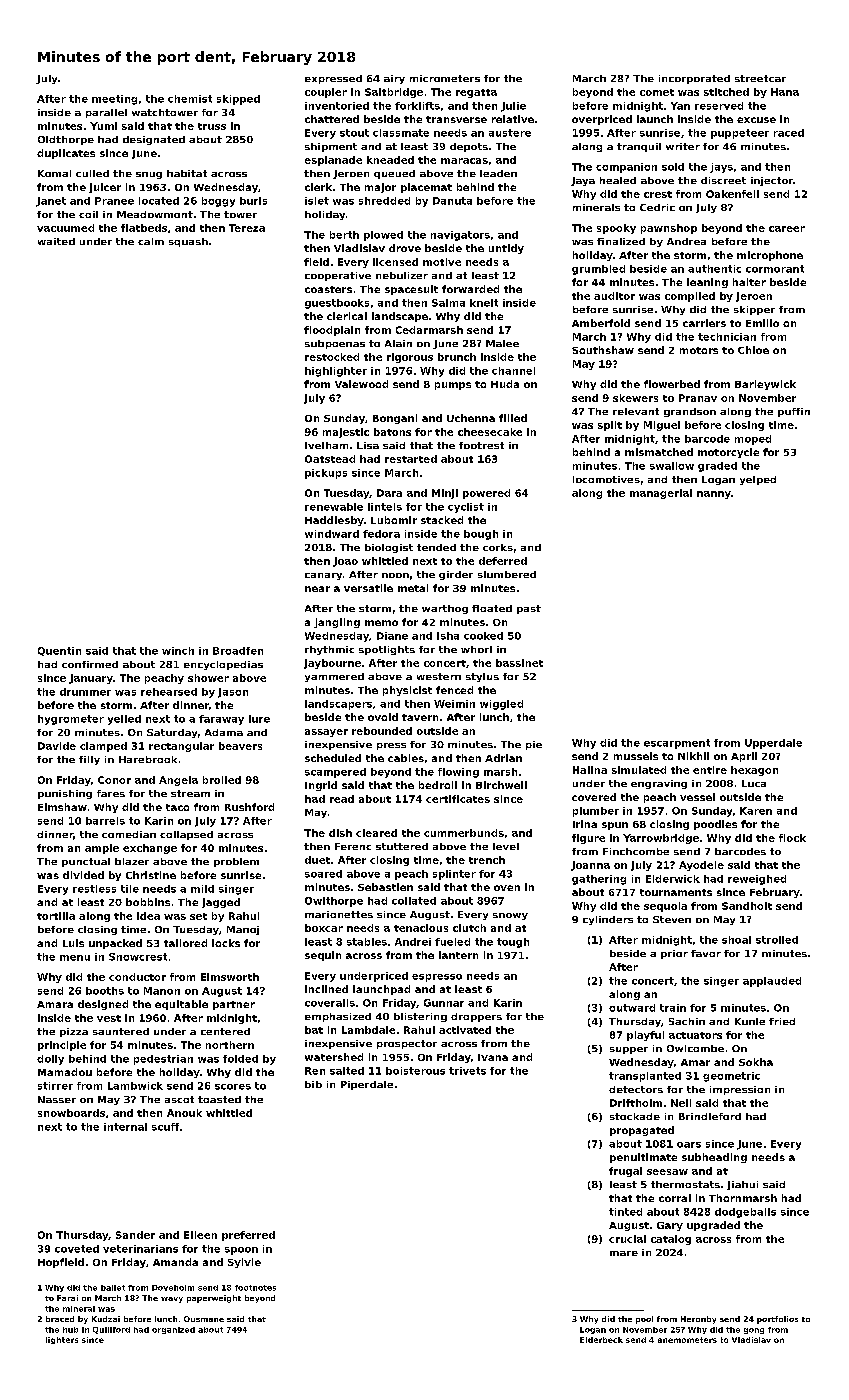 The image size is (849, 1400). I want to click on motors, so click(699, 350).
